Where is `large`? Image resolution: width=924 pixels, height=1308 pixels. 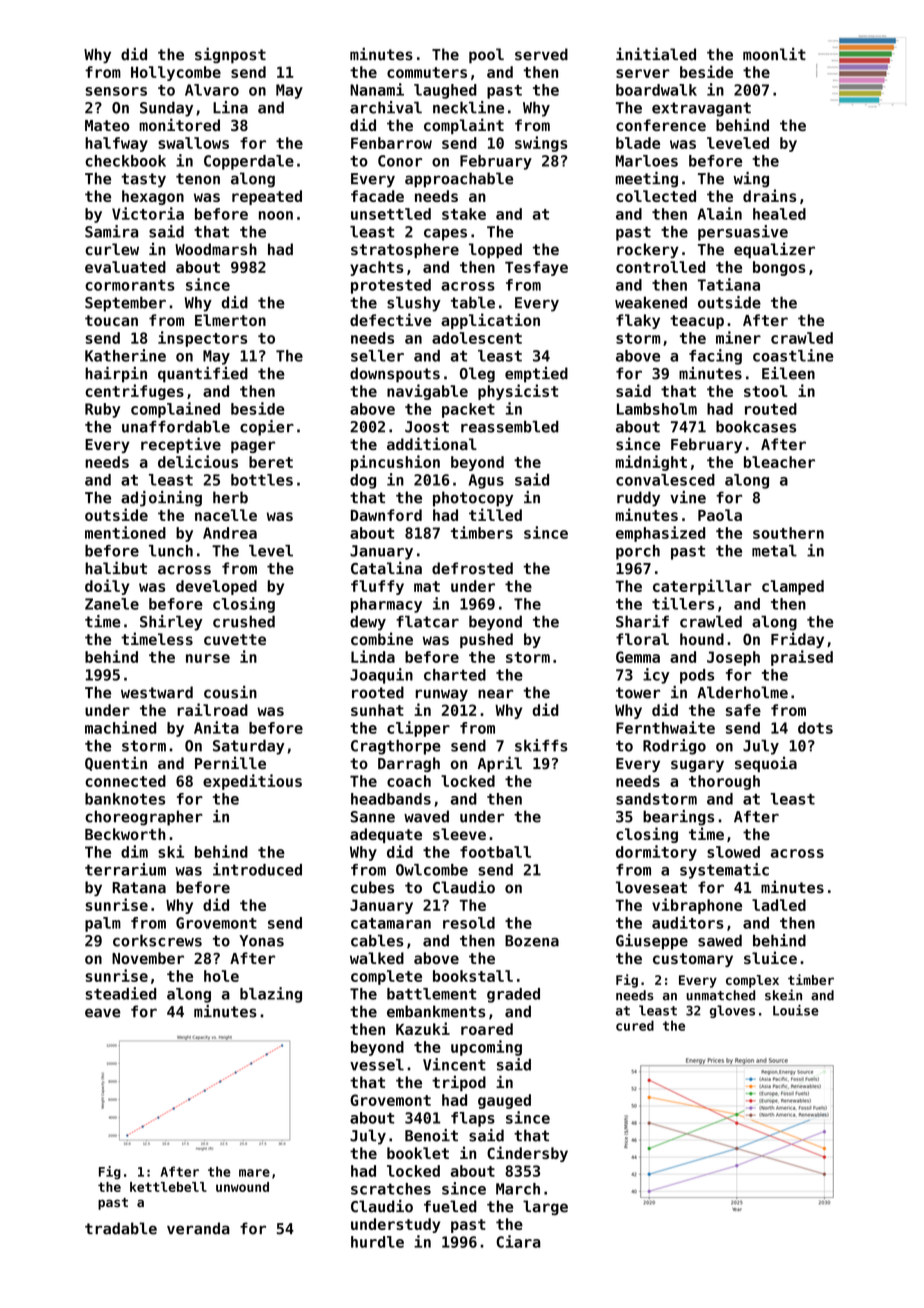
large is located at coordinates (545, 1207).
